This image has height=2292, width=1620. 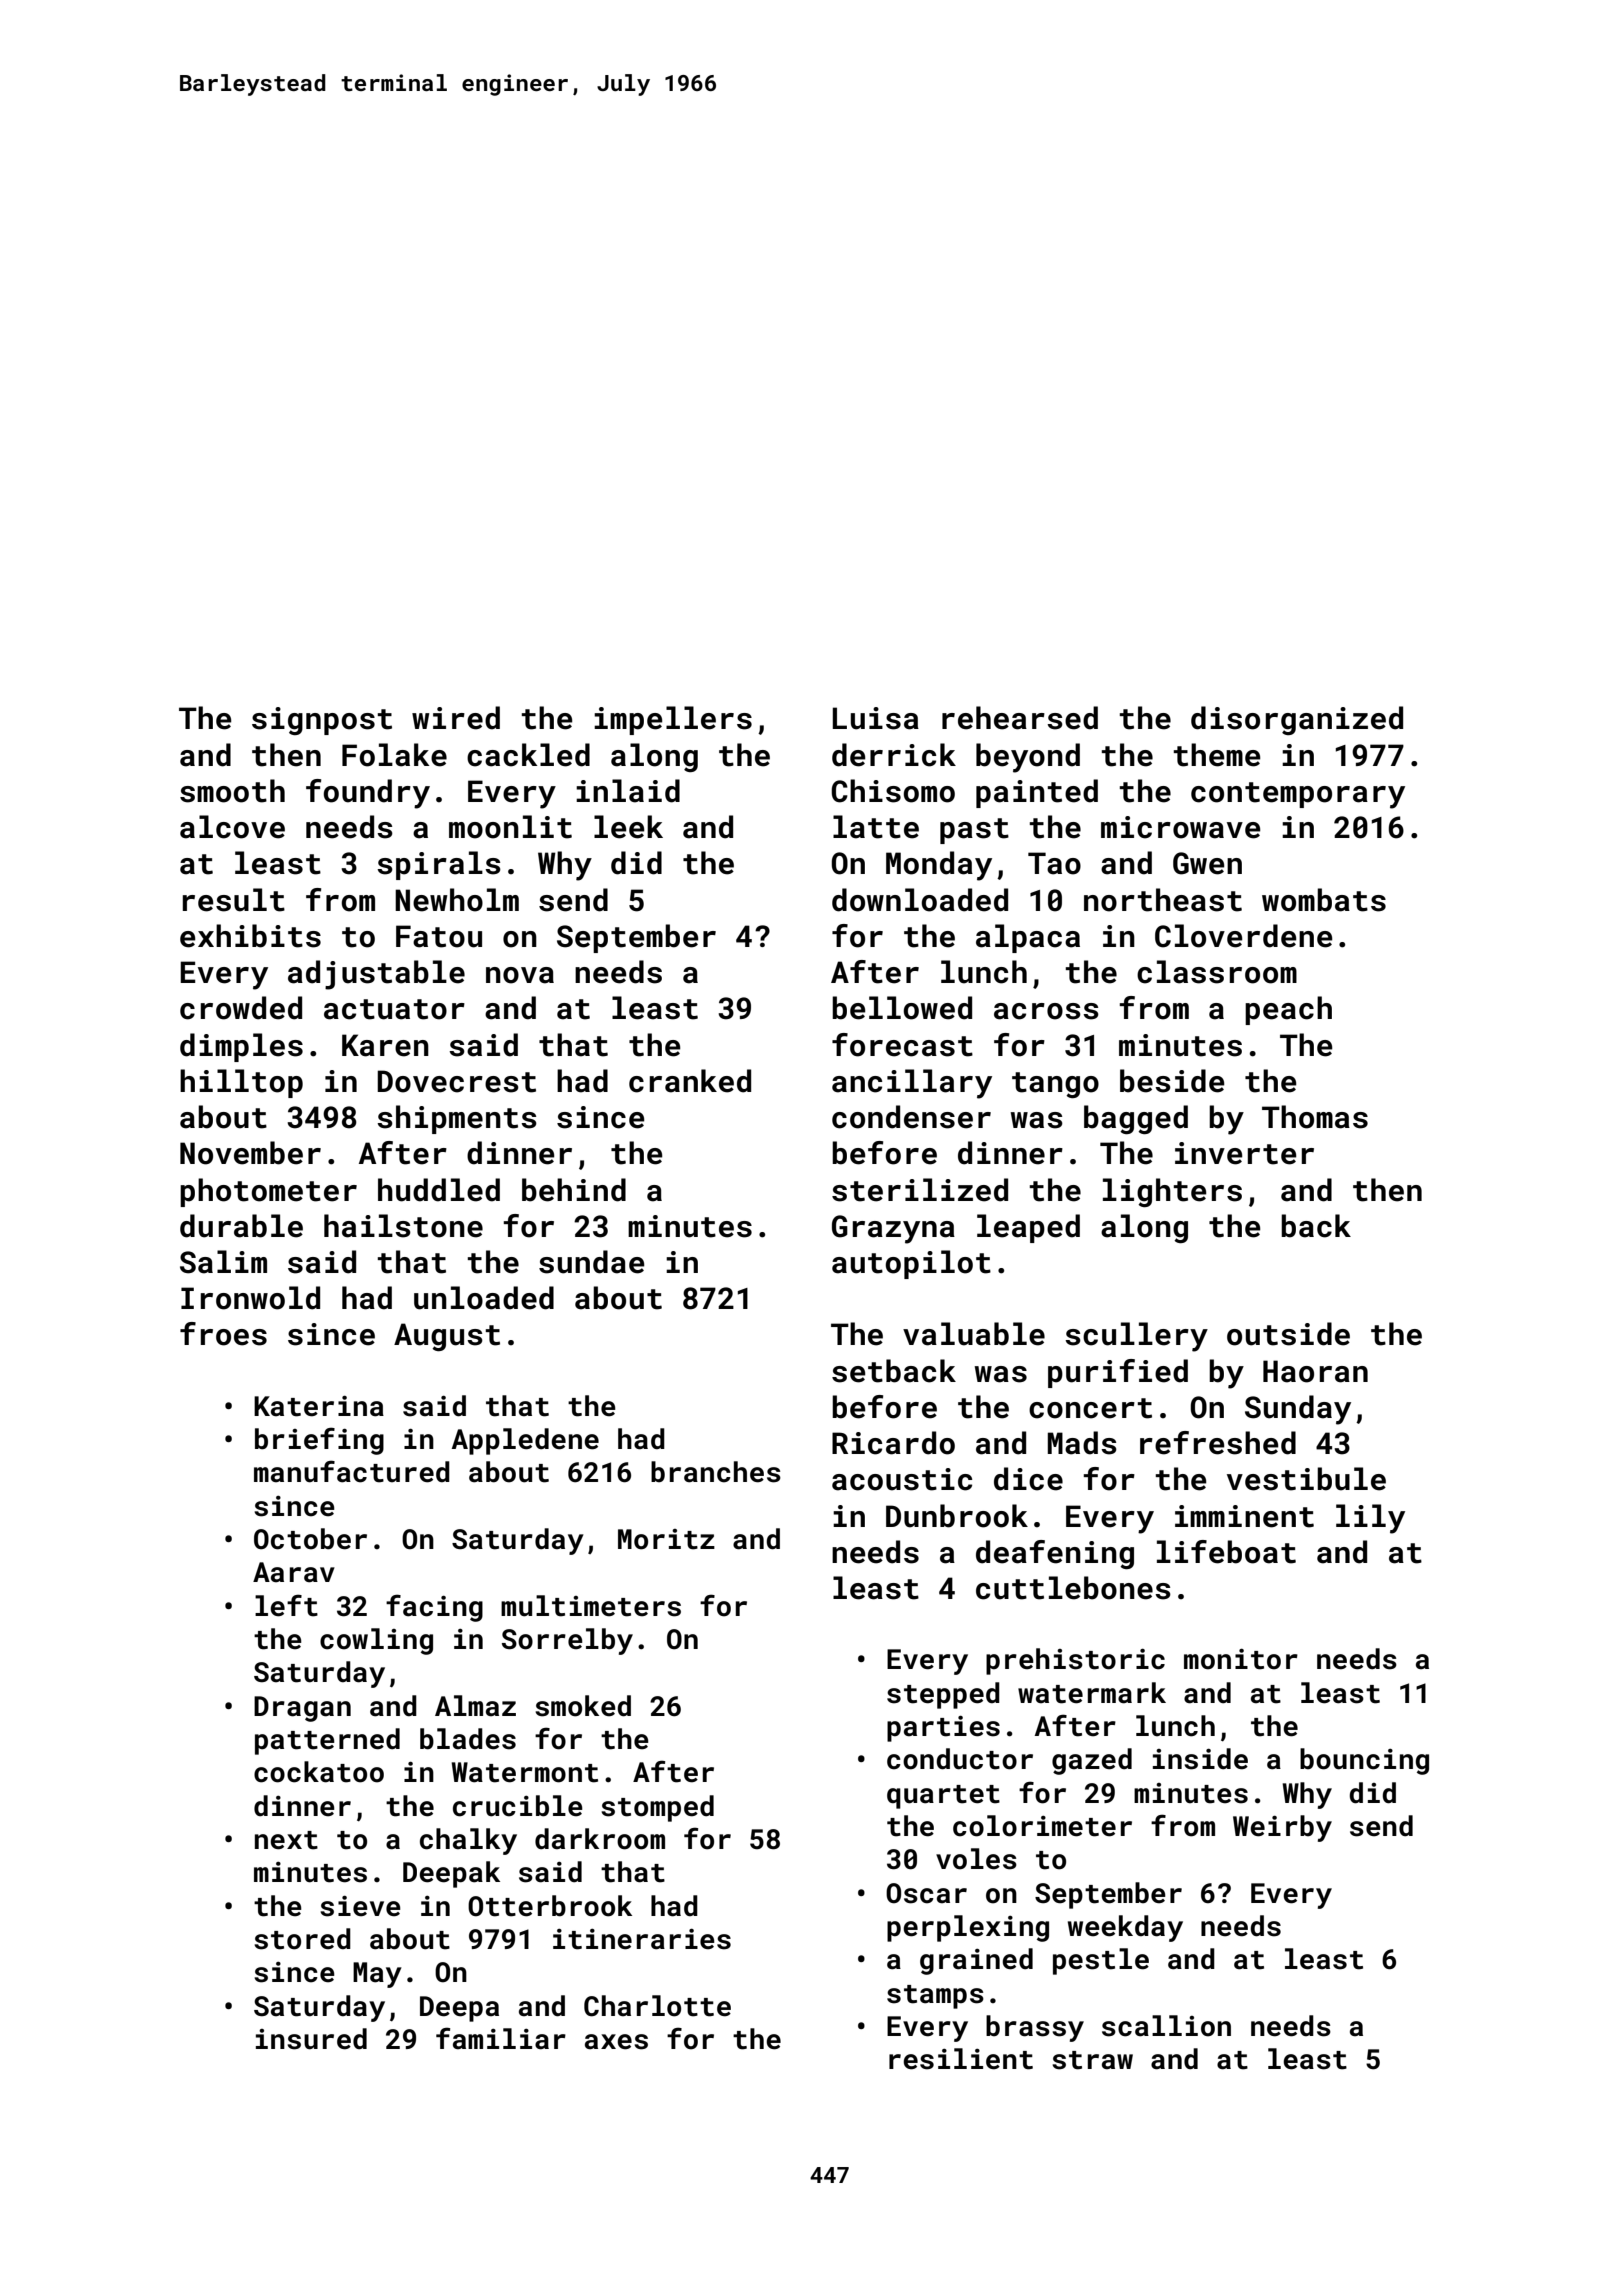 I want to click on result, so click(x=234, y=900).
